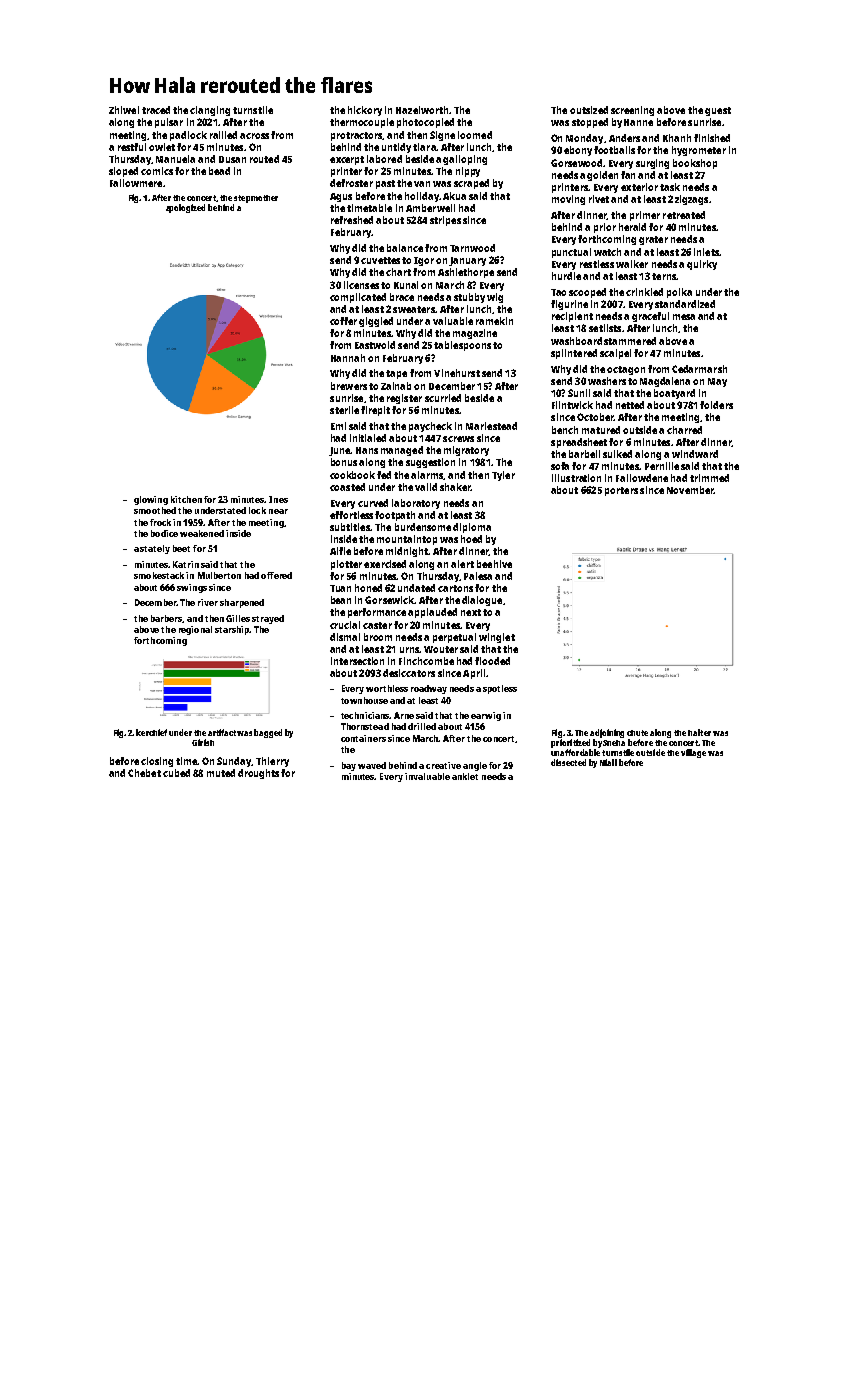 The image size is (849, 1400). Describe the element at coordinates (380, 260) in the document. I see `cuvettes` at that location.
